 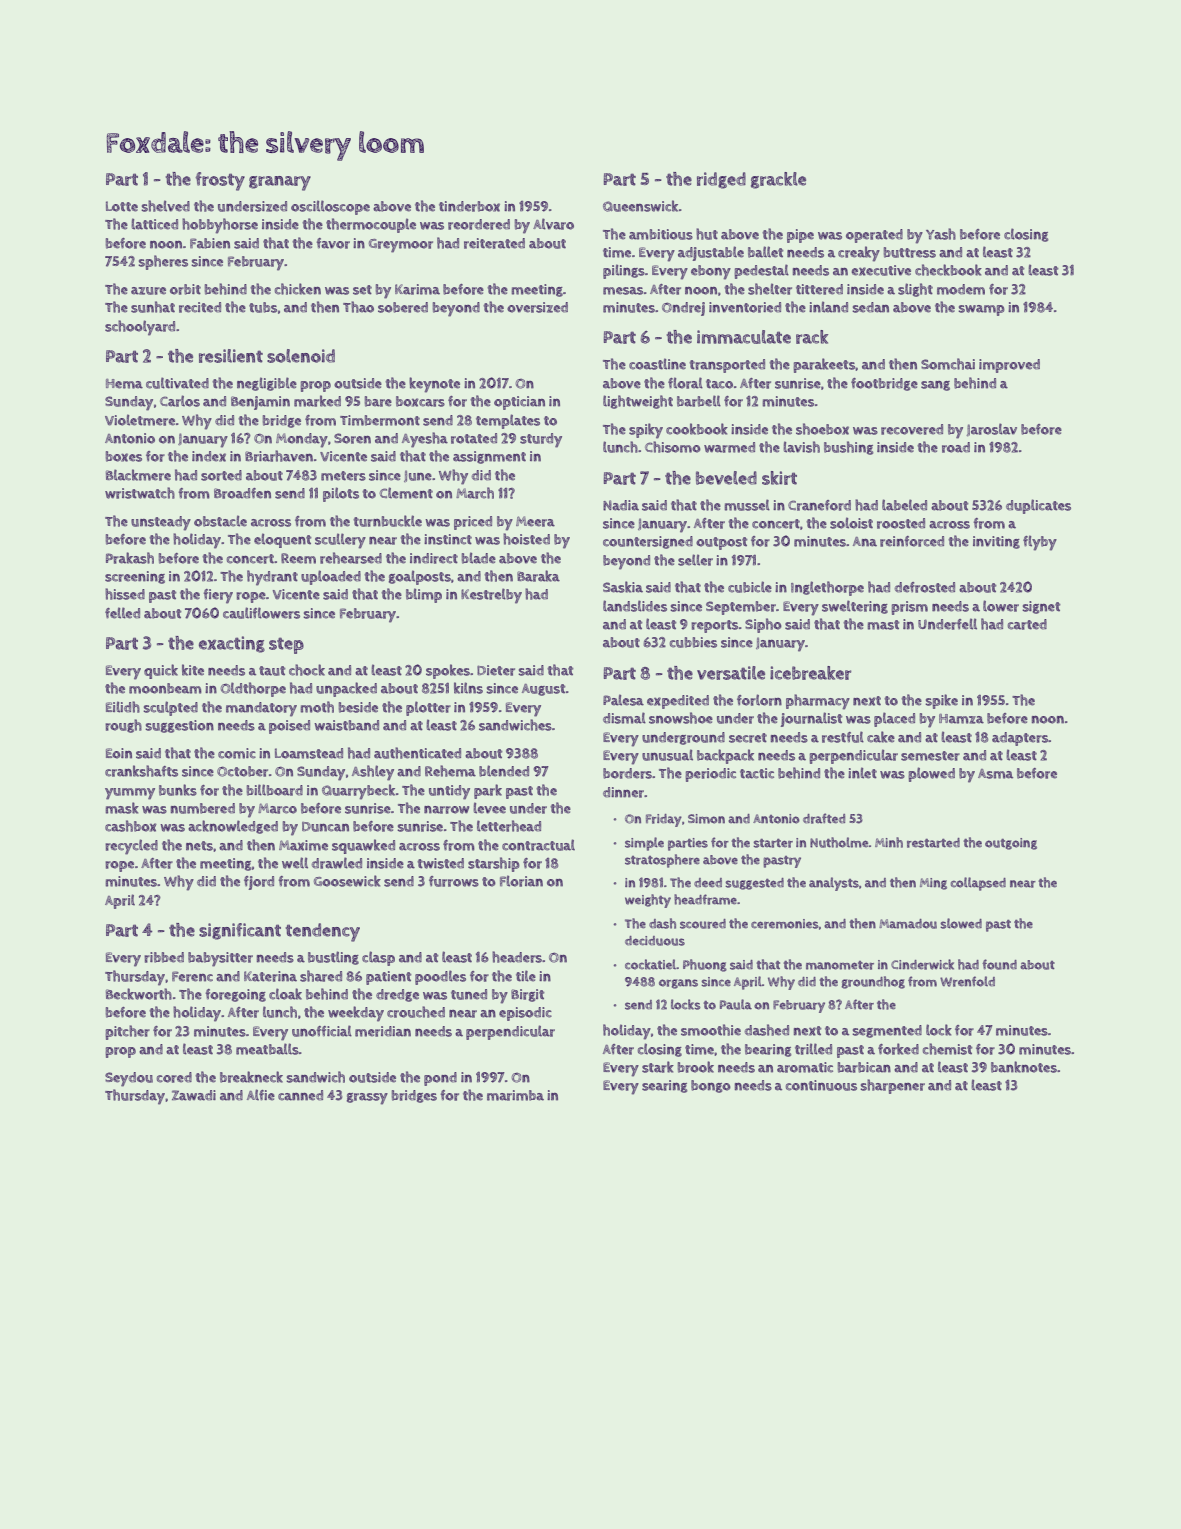 I want to click on hobbyhorse, so click(x=220, y=226).
